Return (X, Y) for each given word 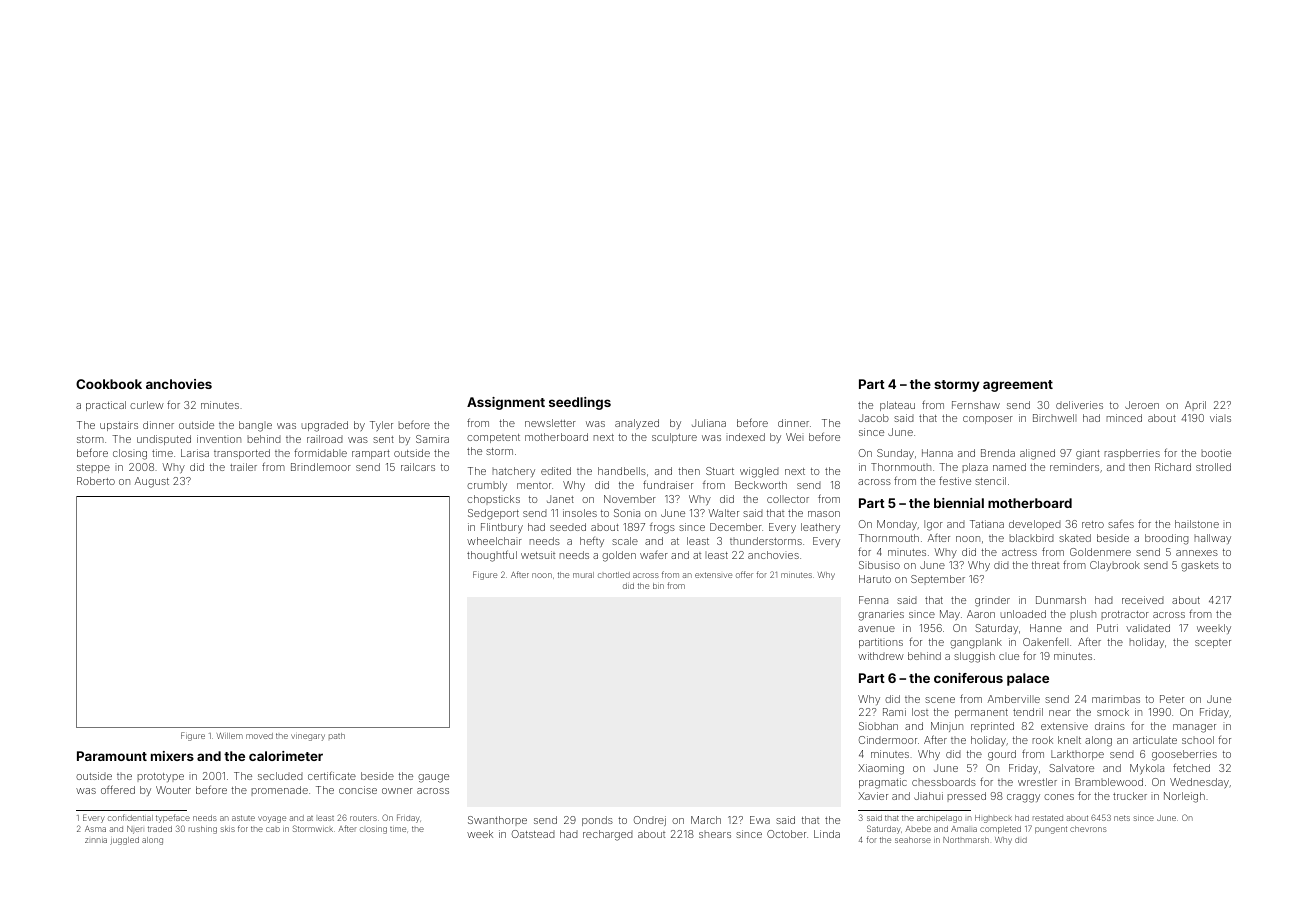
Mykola (1147, 769)
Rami (894, 712)
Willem (230, 736)
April (1195, 406)
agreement (1018, 386)
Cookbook (109, 384)
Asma (95, 829)
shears (715, 834)
